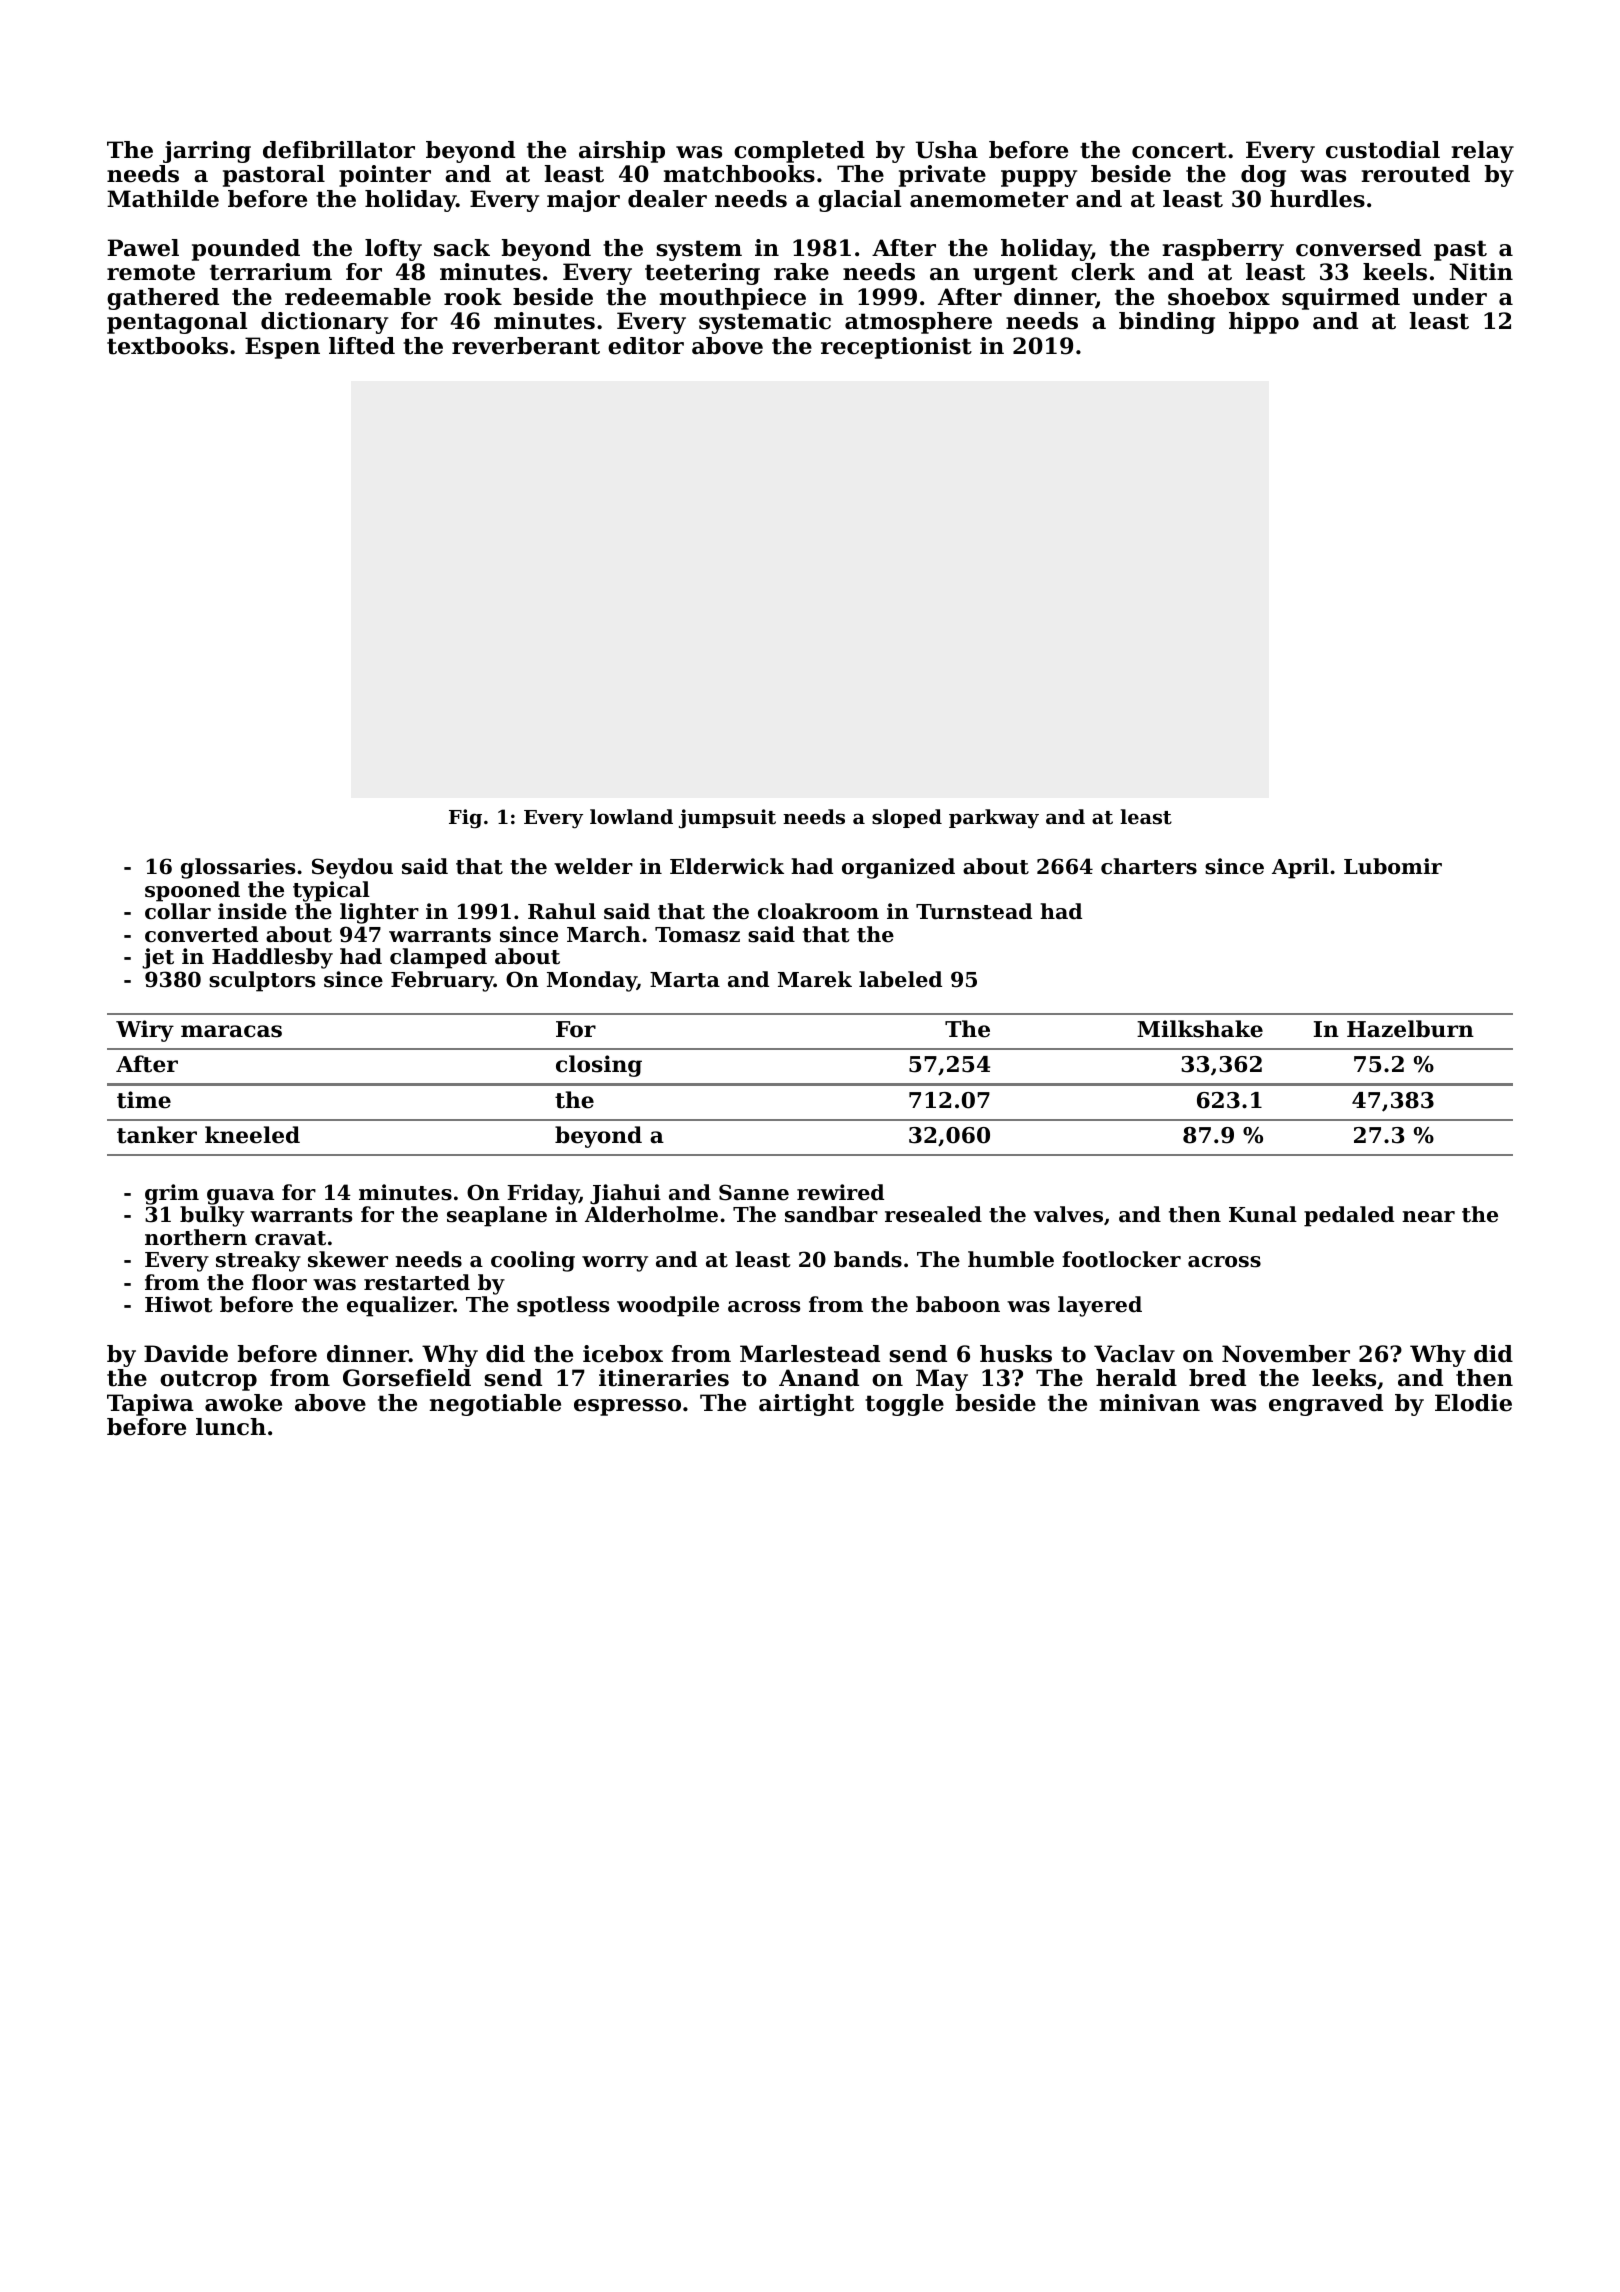  What do you see at coordinates (495, 1405) in the page?
I see `negotiable` at bounding box center [495, 1405].
